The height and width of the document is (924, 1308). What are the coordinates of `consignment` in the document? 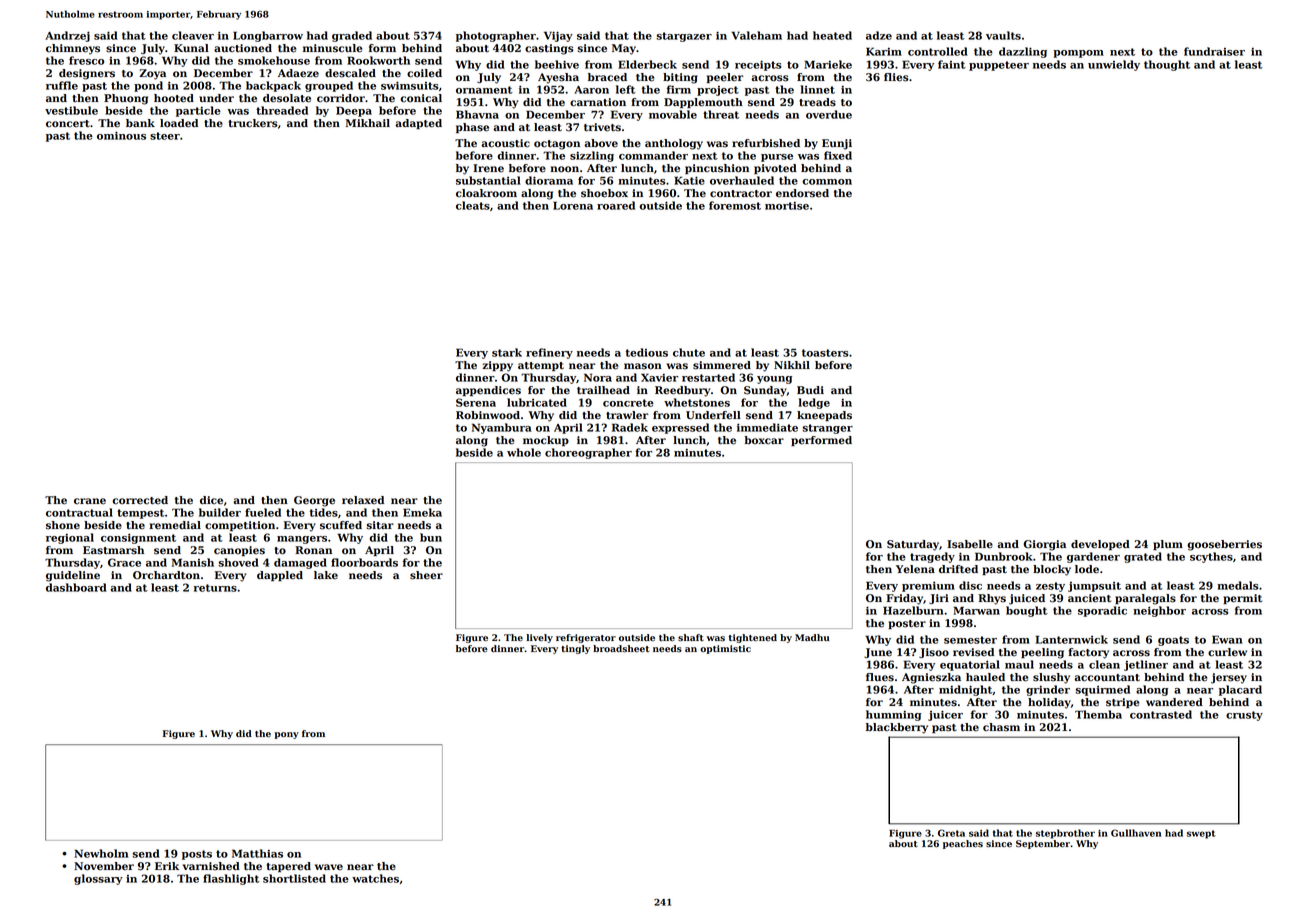 It's located at (138, 538).
